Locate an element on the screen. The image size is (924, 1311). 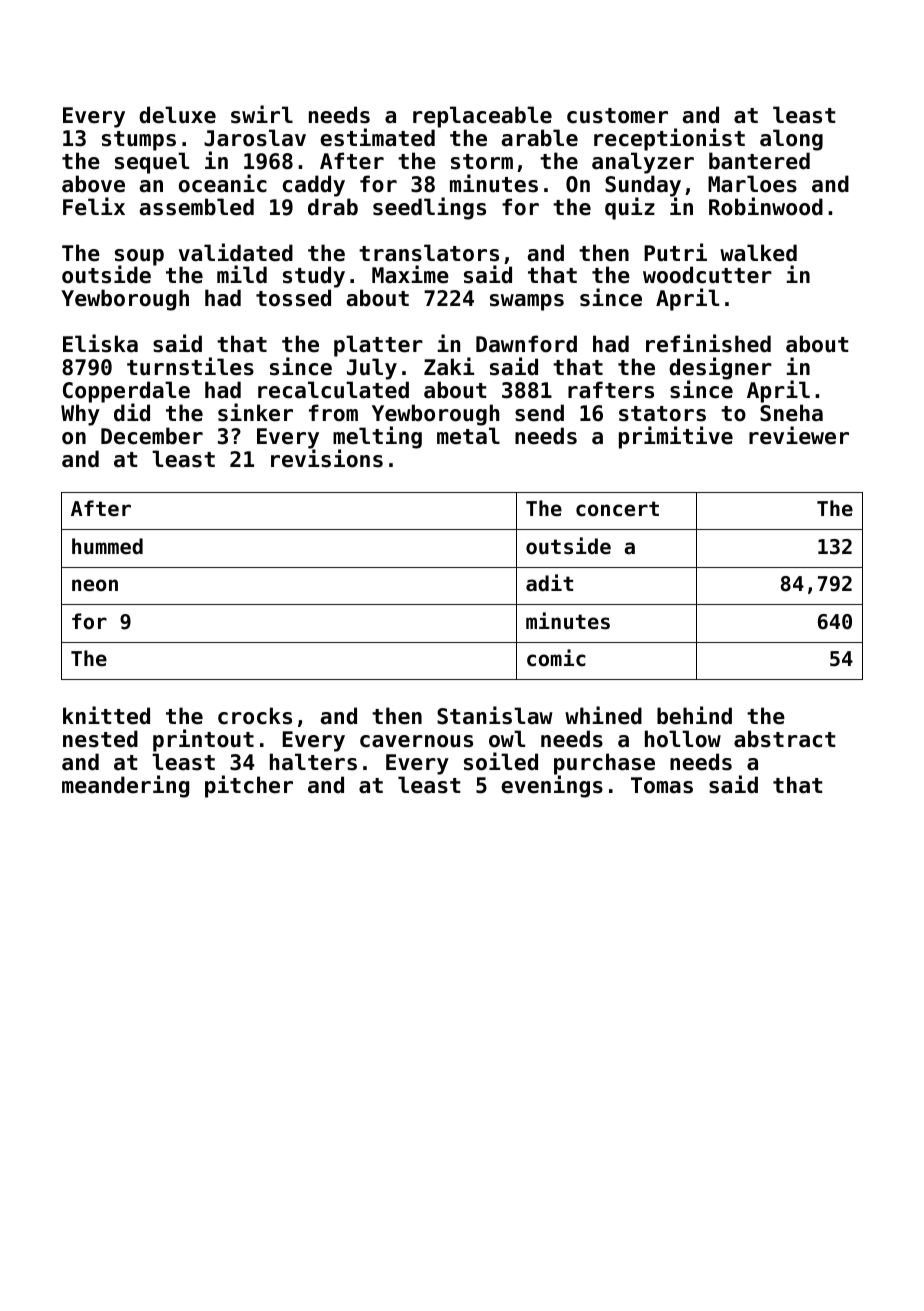
neon is located at coordinates (95, 585).
